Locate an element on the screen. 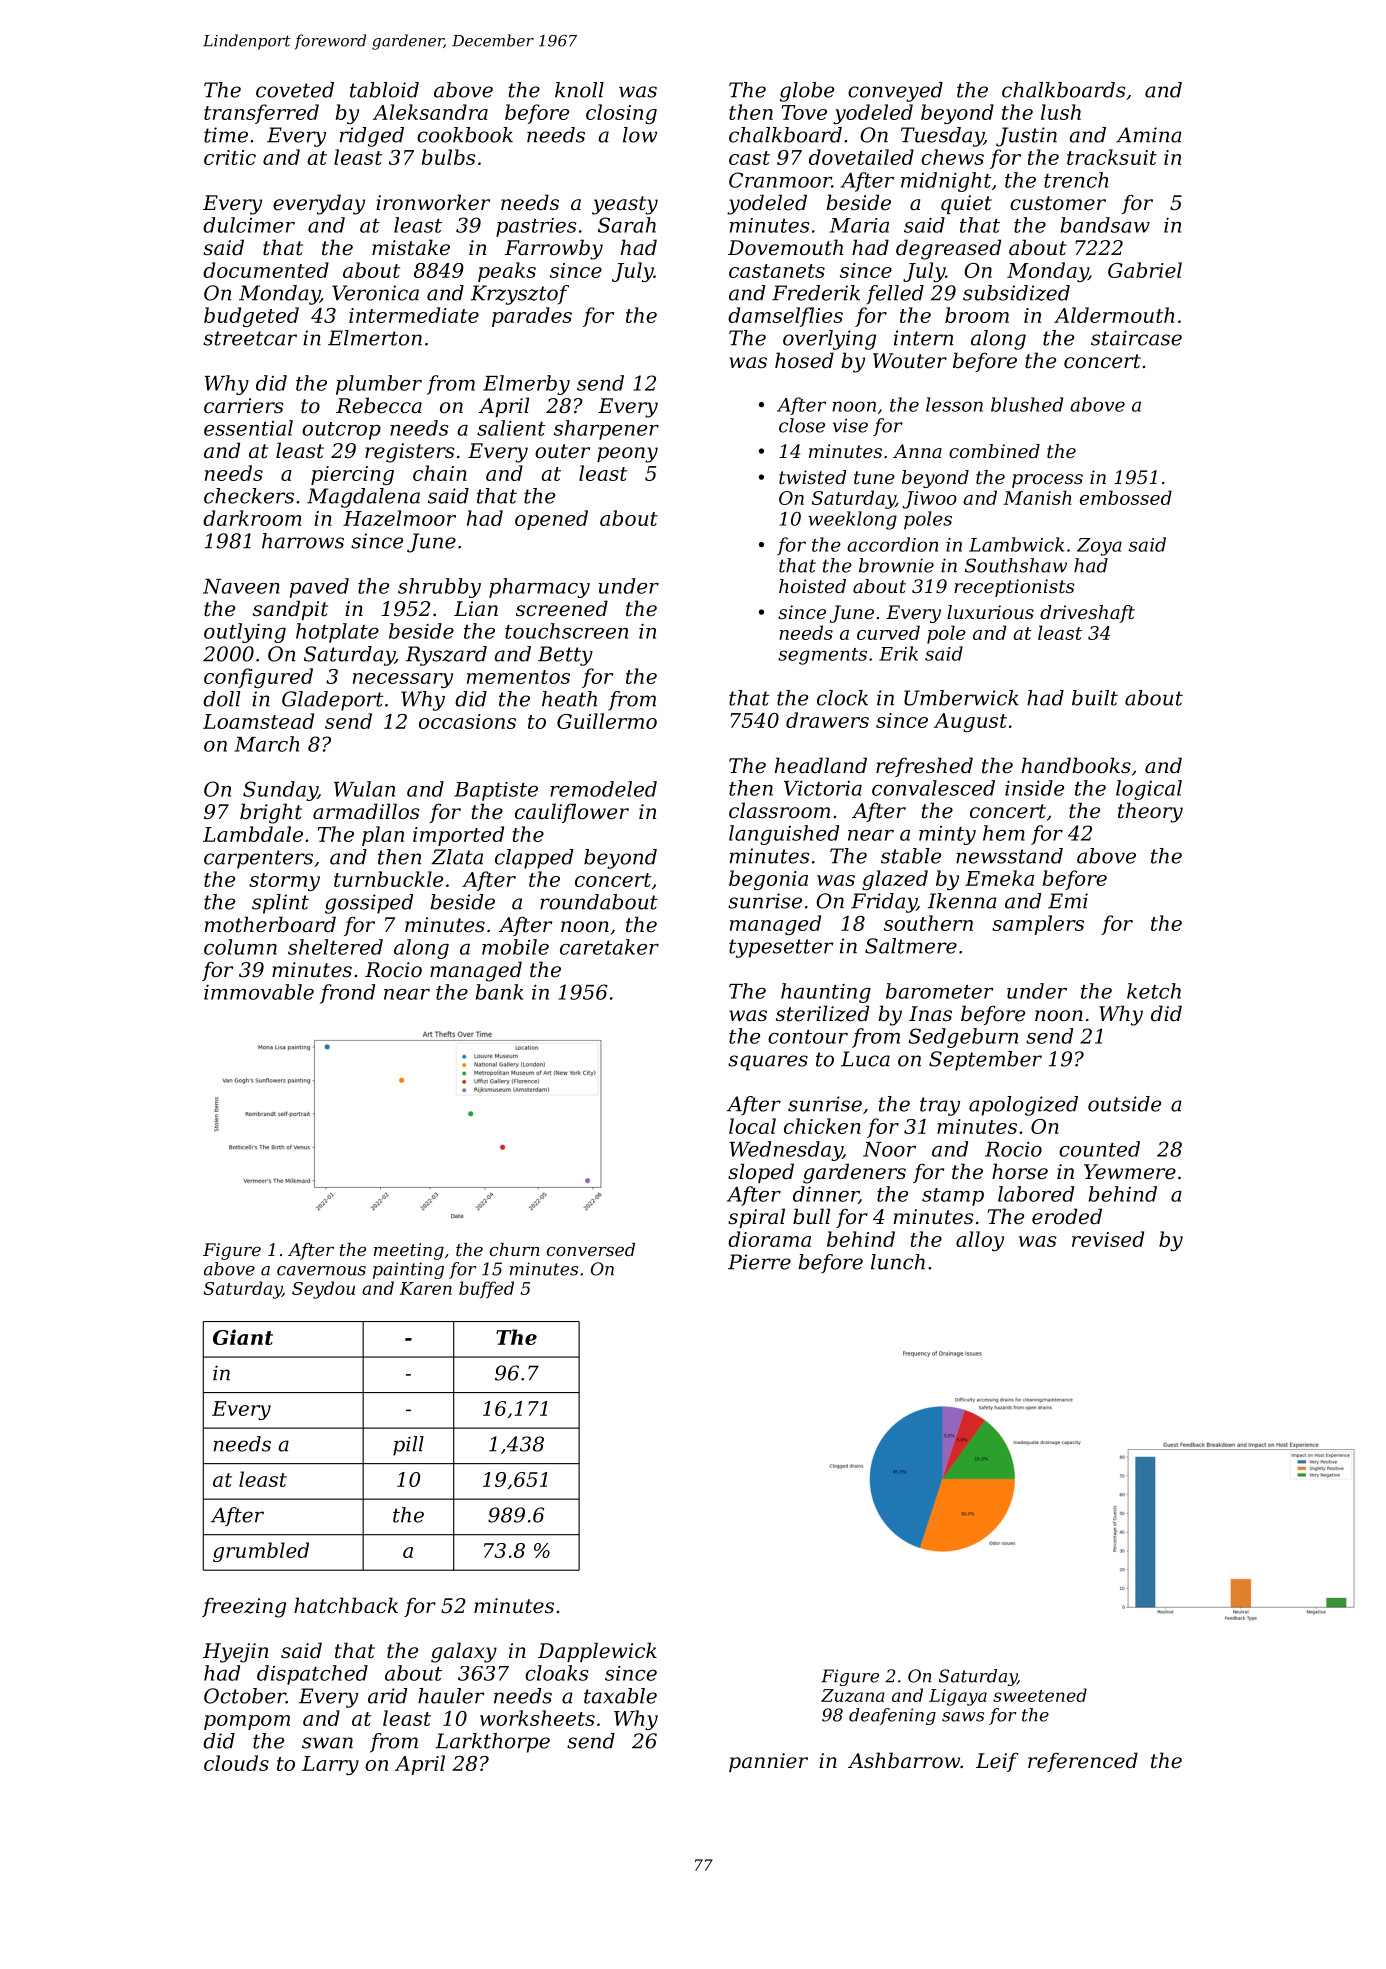 Image resolution: width=1386 pixels, height=1969 pixels. Larkthorpe is located at coordinates (492, 1743).
